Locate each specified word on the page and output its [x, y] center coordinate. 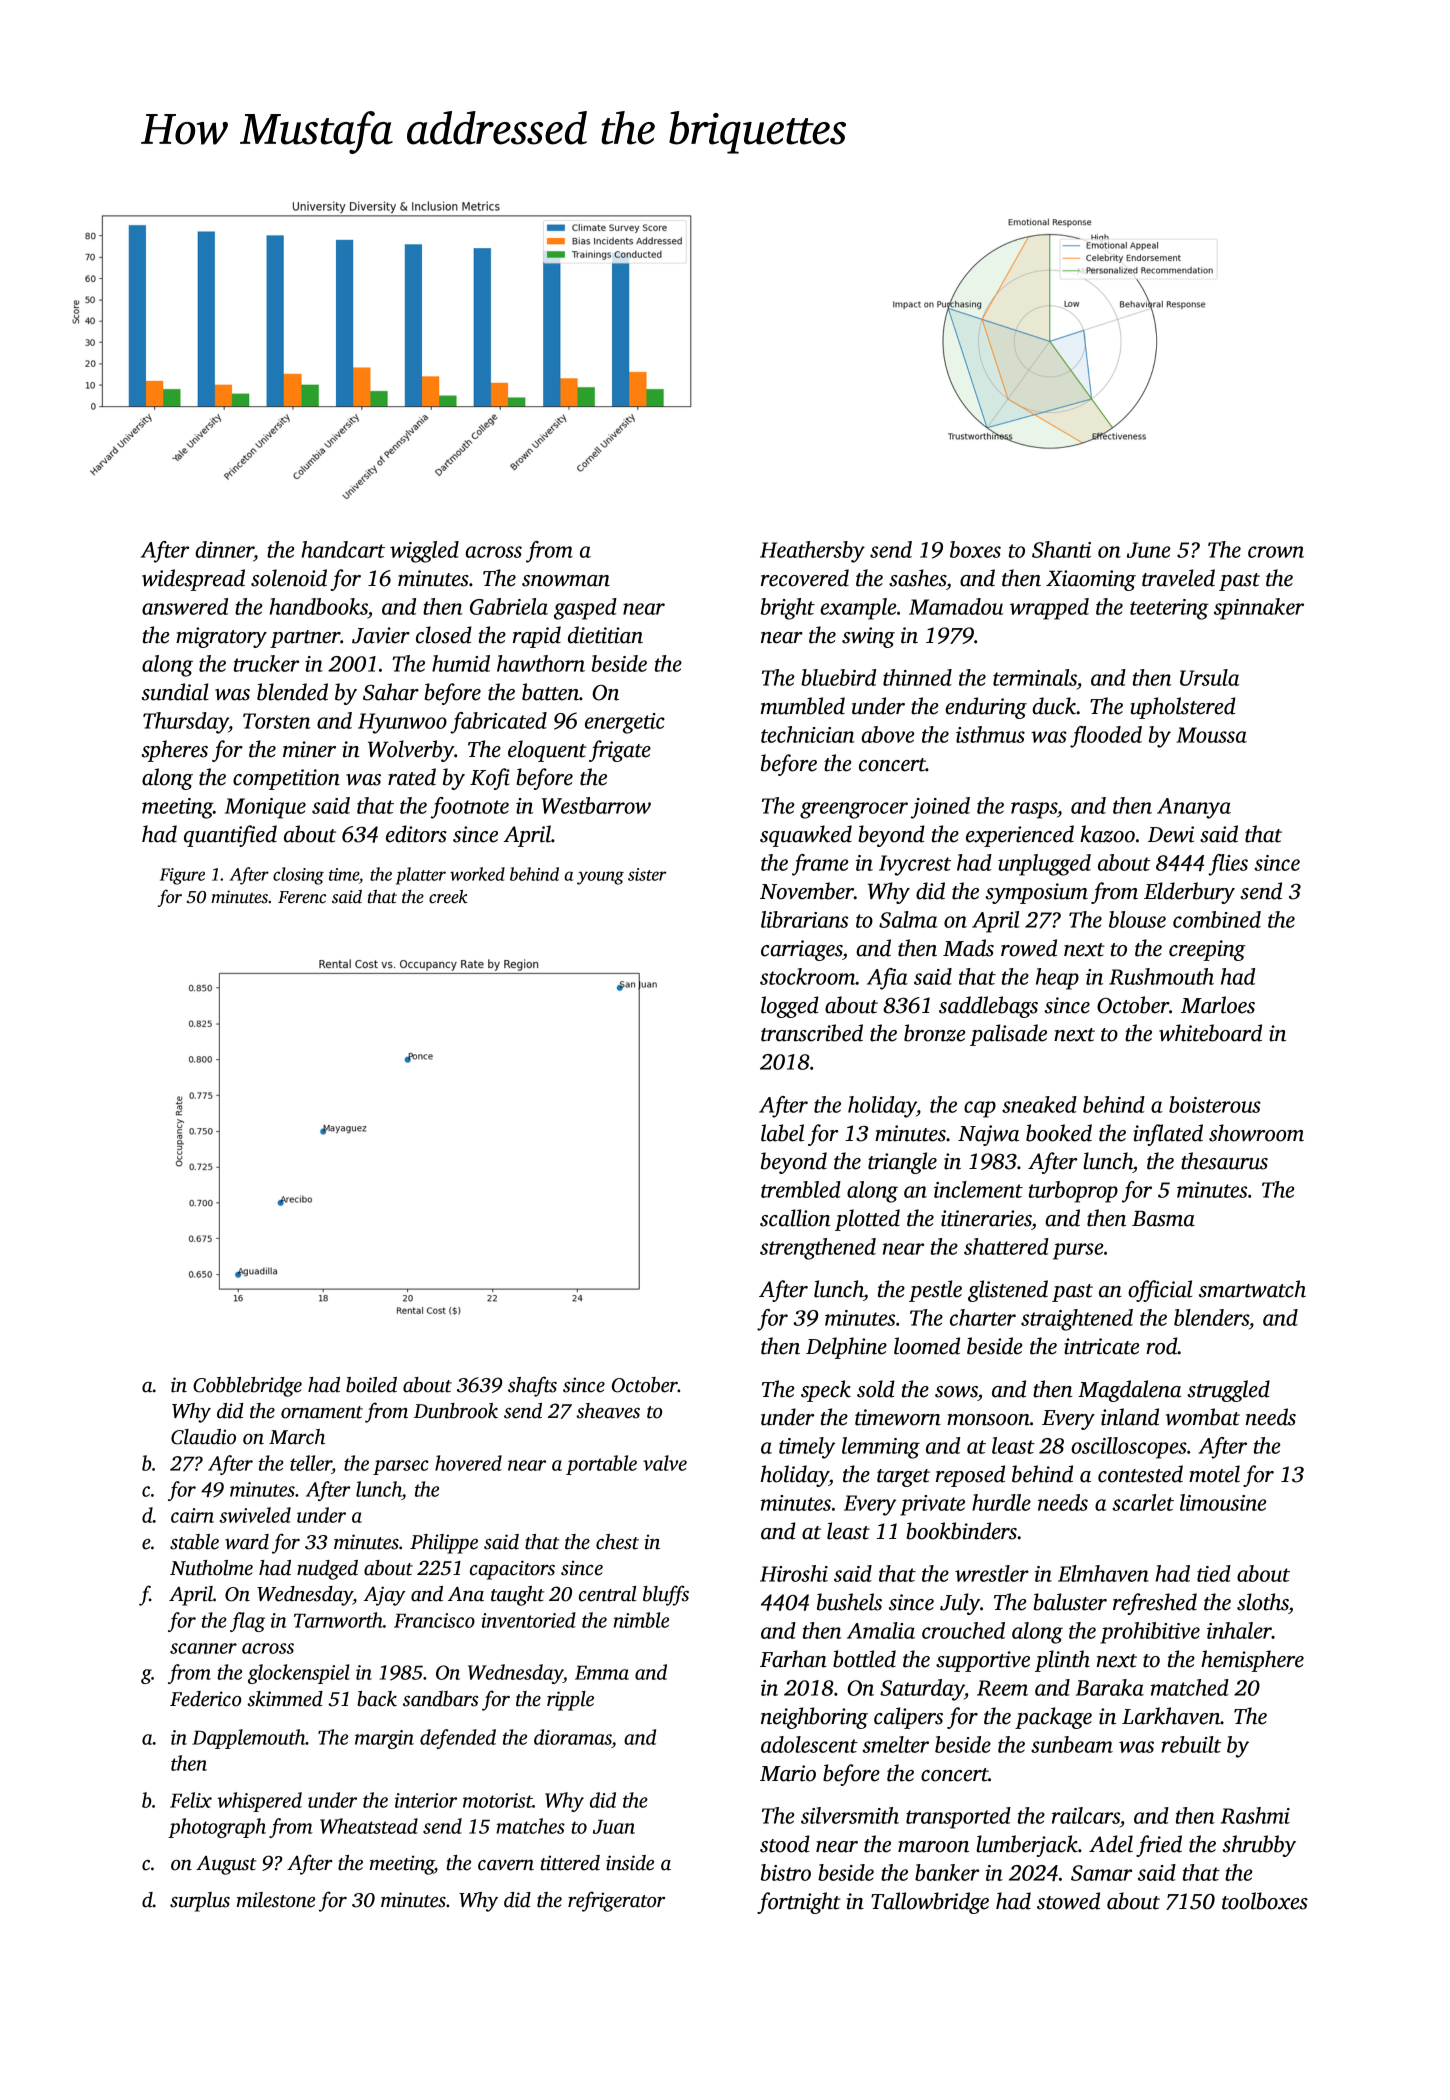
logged [790, 1007]
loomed [927, 1346]
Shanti [1061, 549]
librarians [804, 919]
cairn [192, 1515]
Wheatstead [369, 1826]
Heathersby [812, 552]
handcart [343, 549]
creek [448, 897]
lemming [881, 1448]
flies [1228, 865]
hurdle [1001, 1502]
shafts [532, 1386]
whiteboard [1210, 1033]
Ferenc [302, 897]
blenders [1211, 1317]
